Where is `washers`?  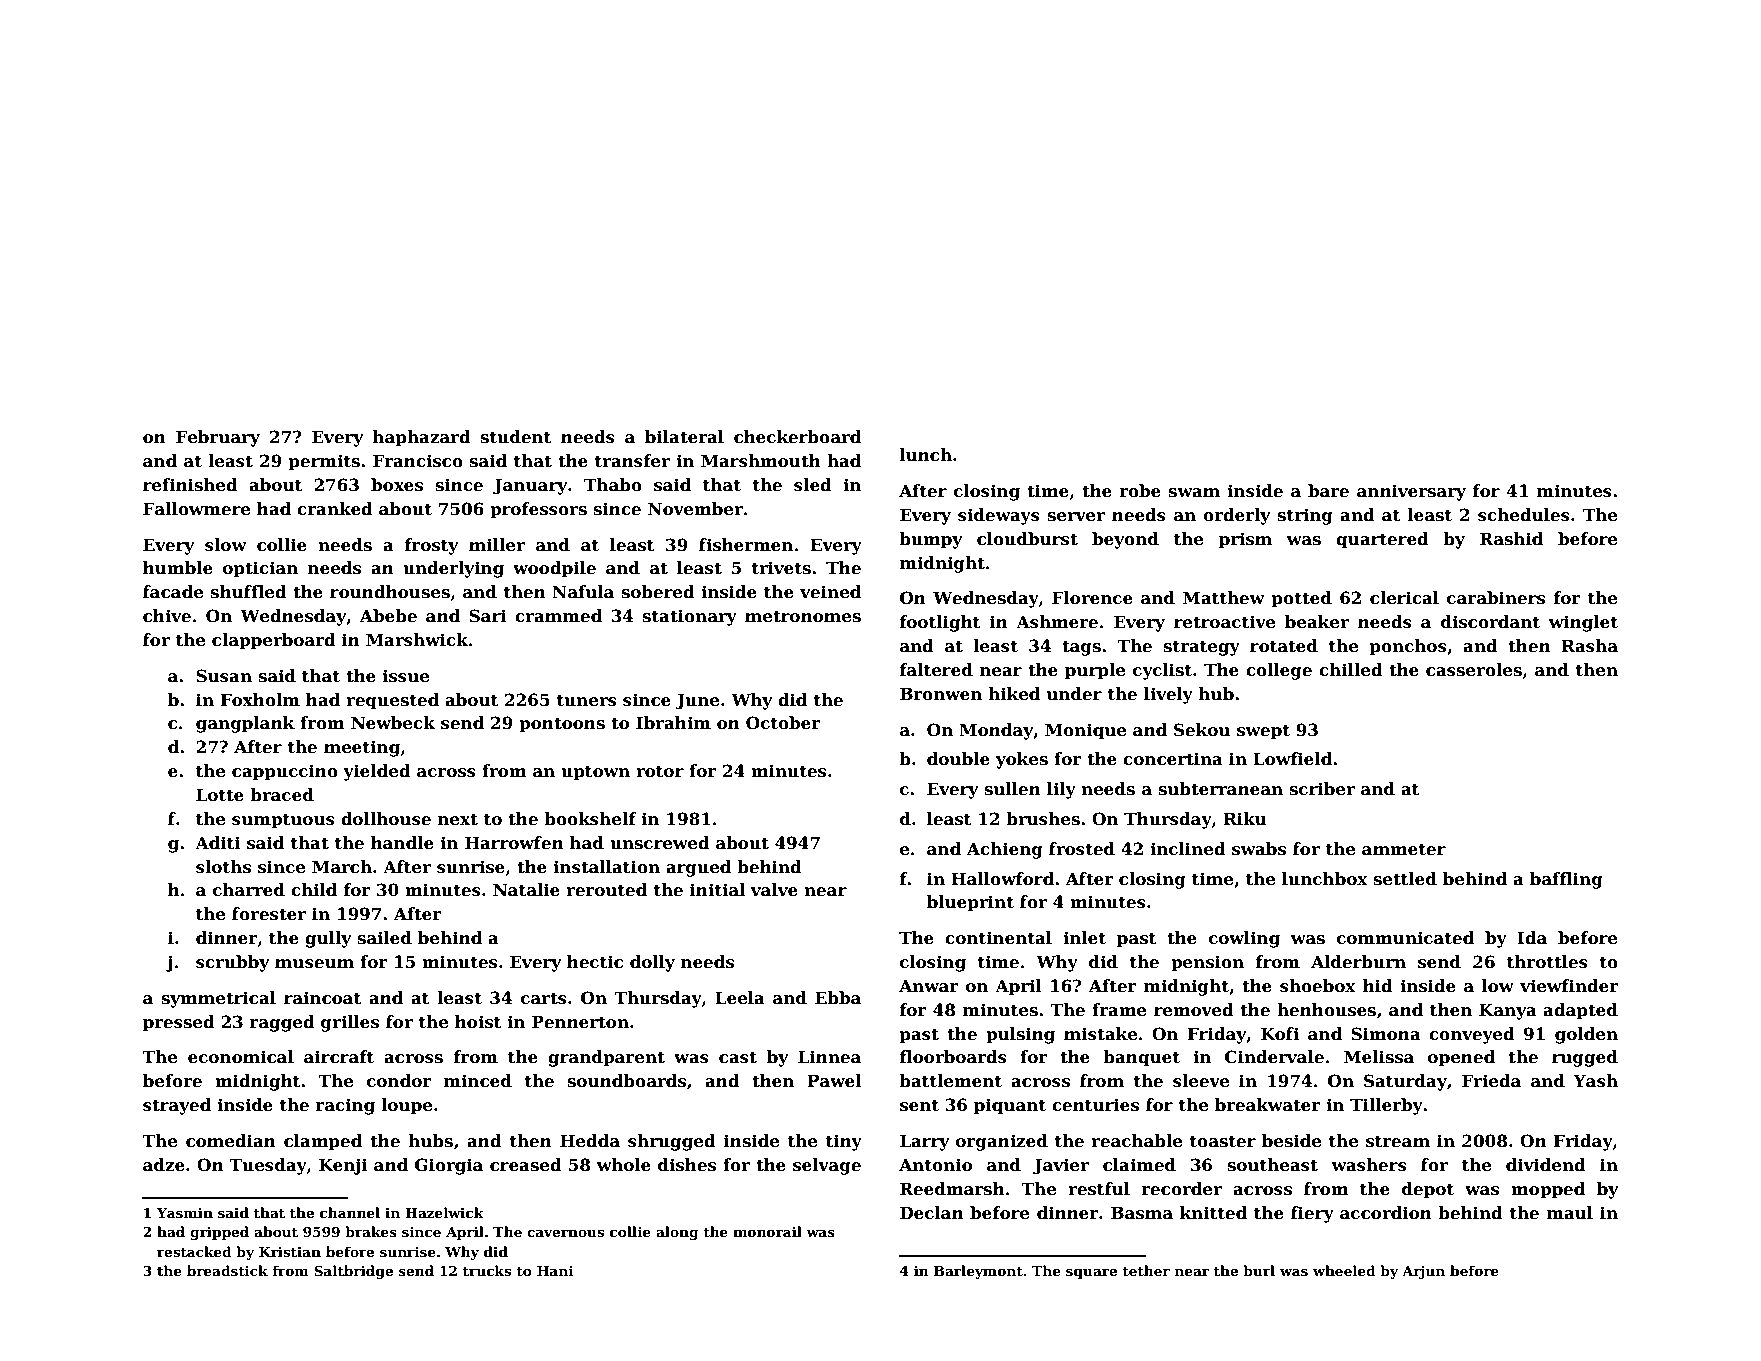 washers is located at coordinates (1369, 1165).
